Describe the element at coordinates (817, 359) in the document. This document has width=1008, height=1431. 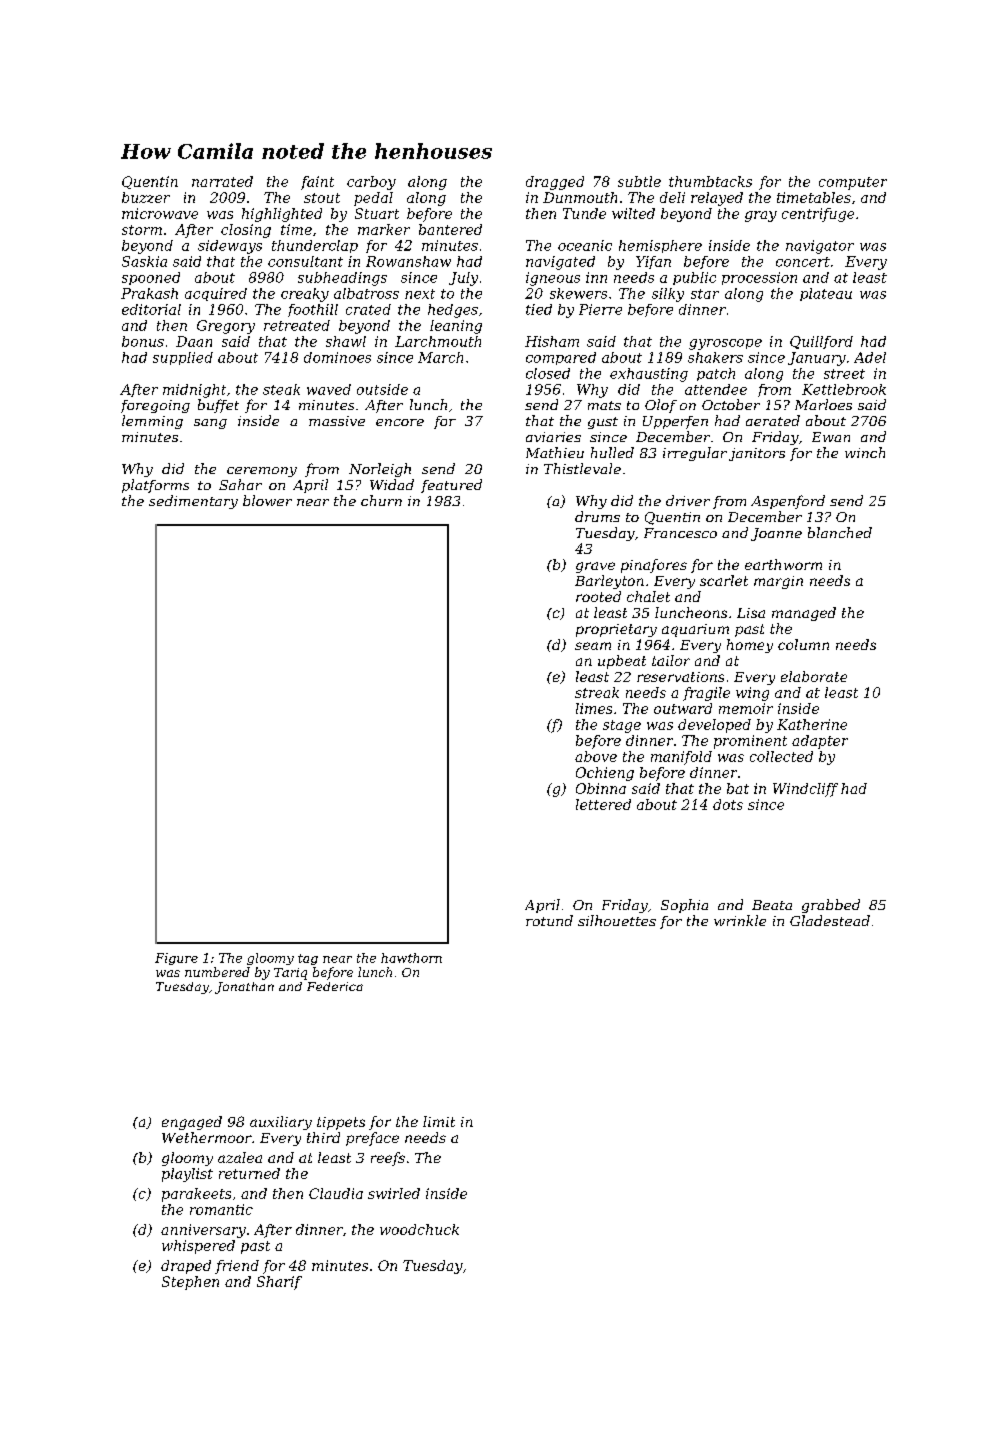
I see `January` at that location.
